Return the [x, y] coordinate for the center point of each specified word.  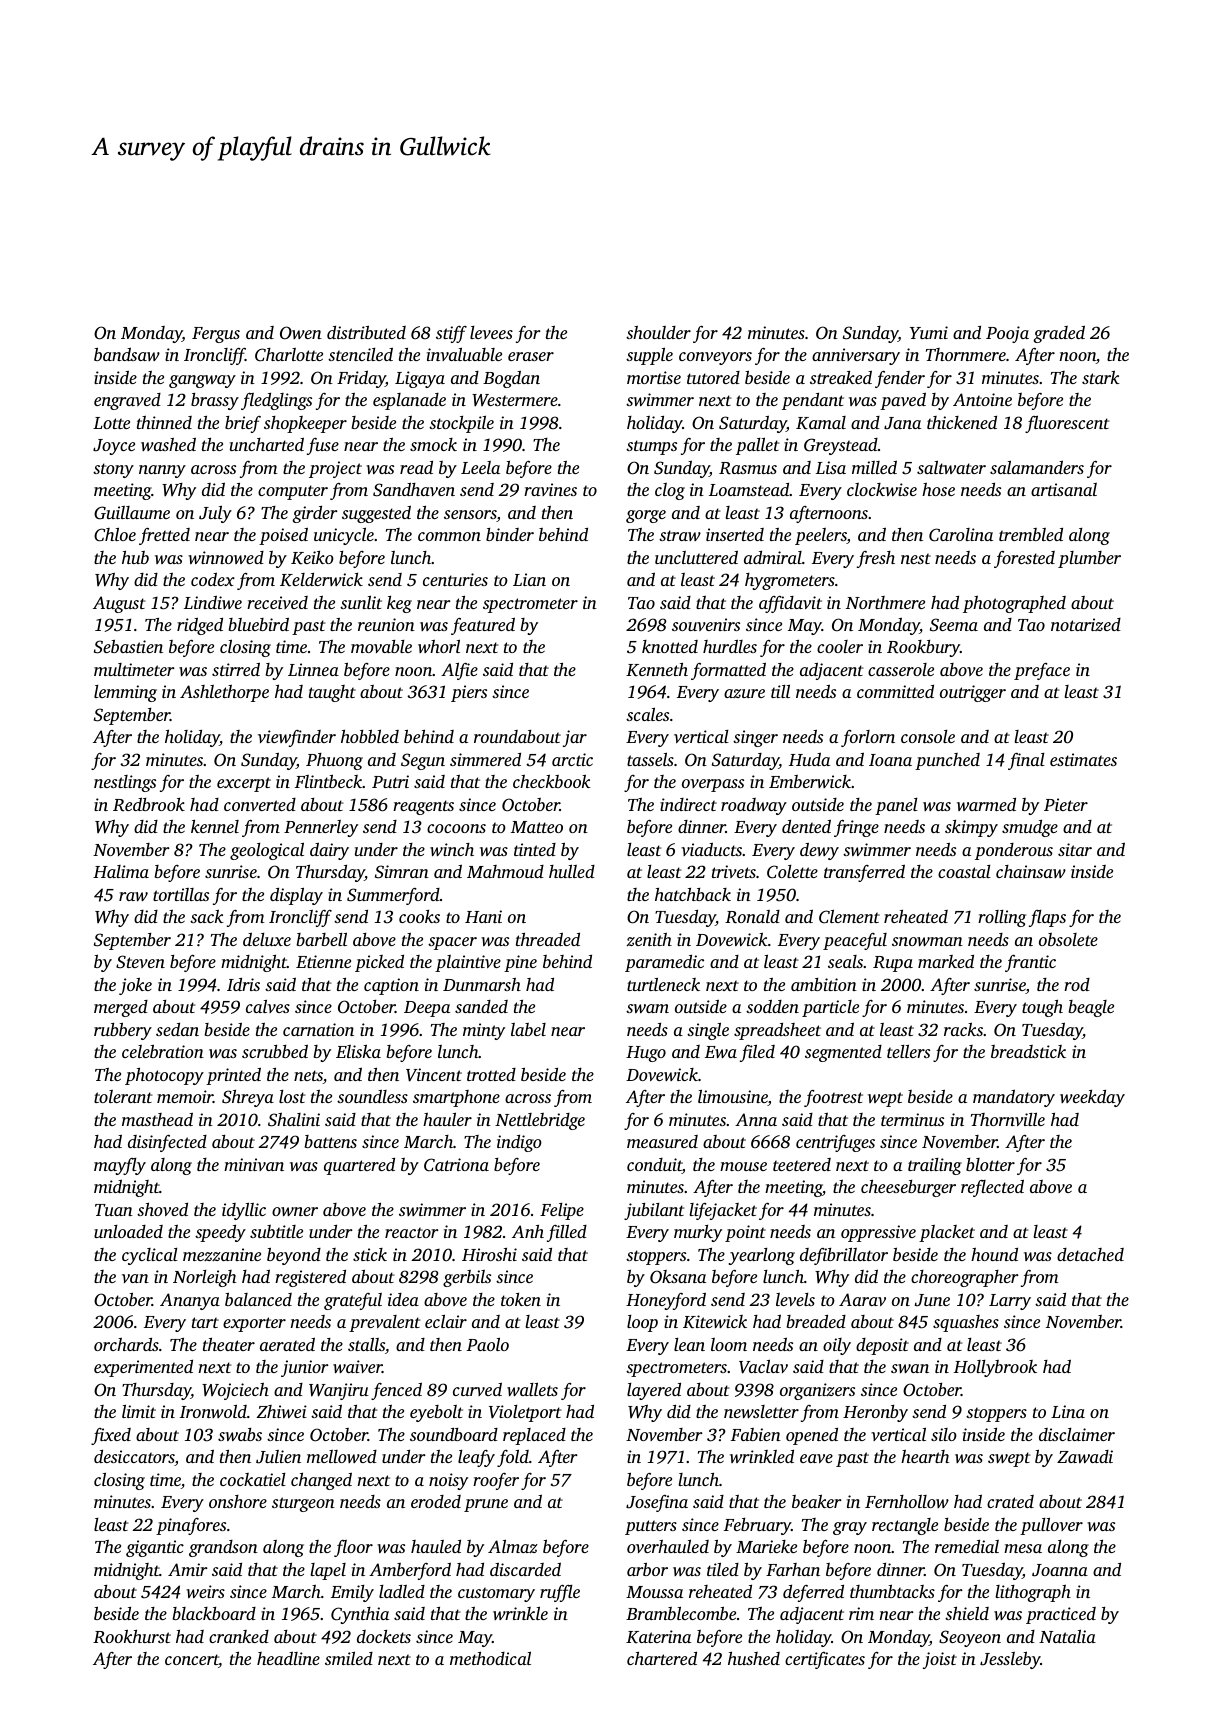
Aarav [862, 1299]
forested [1024, 559]
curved [477, 1389]
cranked [239, 1636]
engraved [127, 401]
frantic [1030, 963]
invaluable [464, 354]
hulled [572, 871]
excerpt [244, 784]
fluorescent [1067, 424]
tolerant [123, 1096]
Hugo [646, 1054]
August [119, 604]
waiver [357, 1366]
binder [510, 534]
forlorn [868, 738]
